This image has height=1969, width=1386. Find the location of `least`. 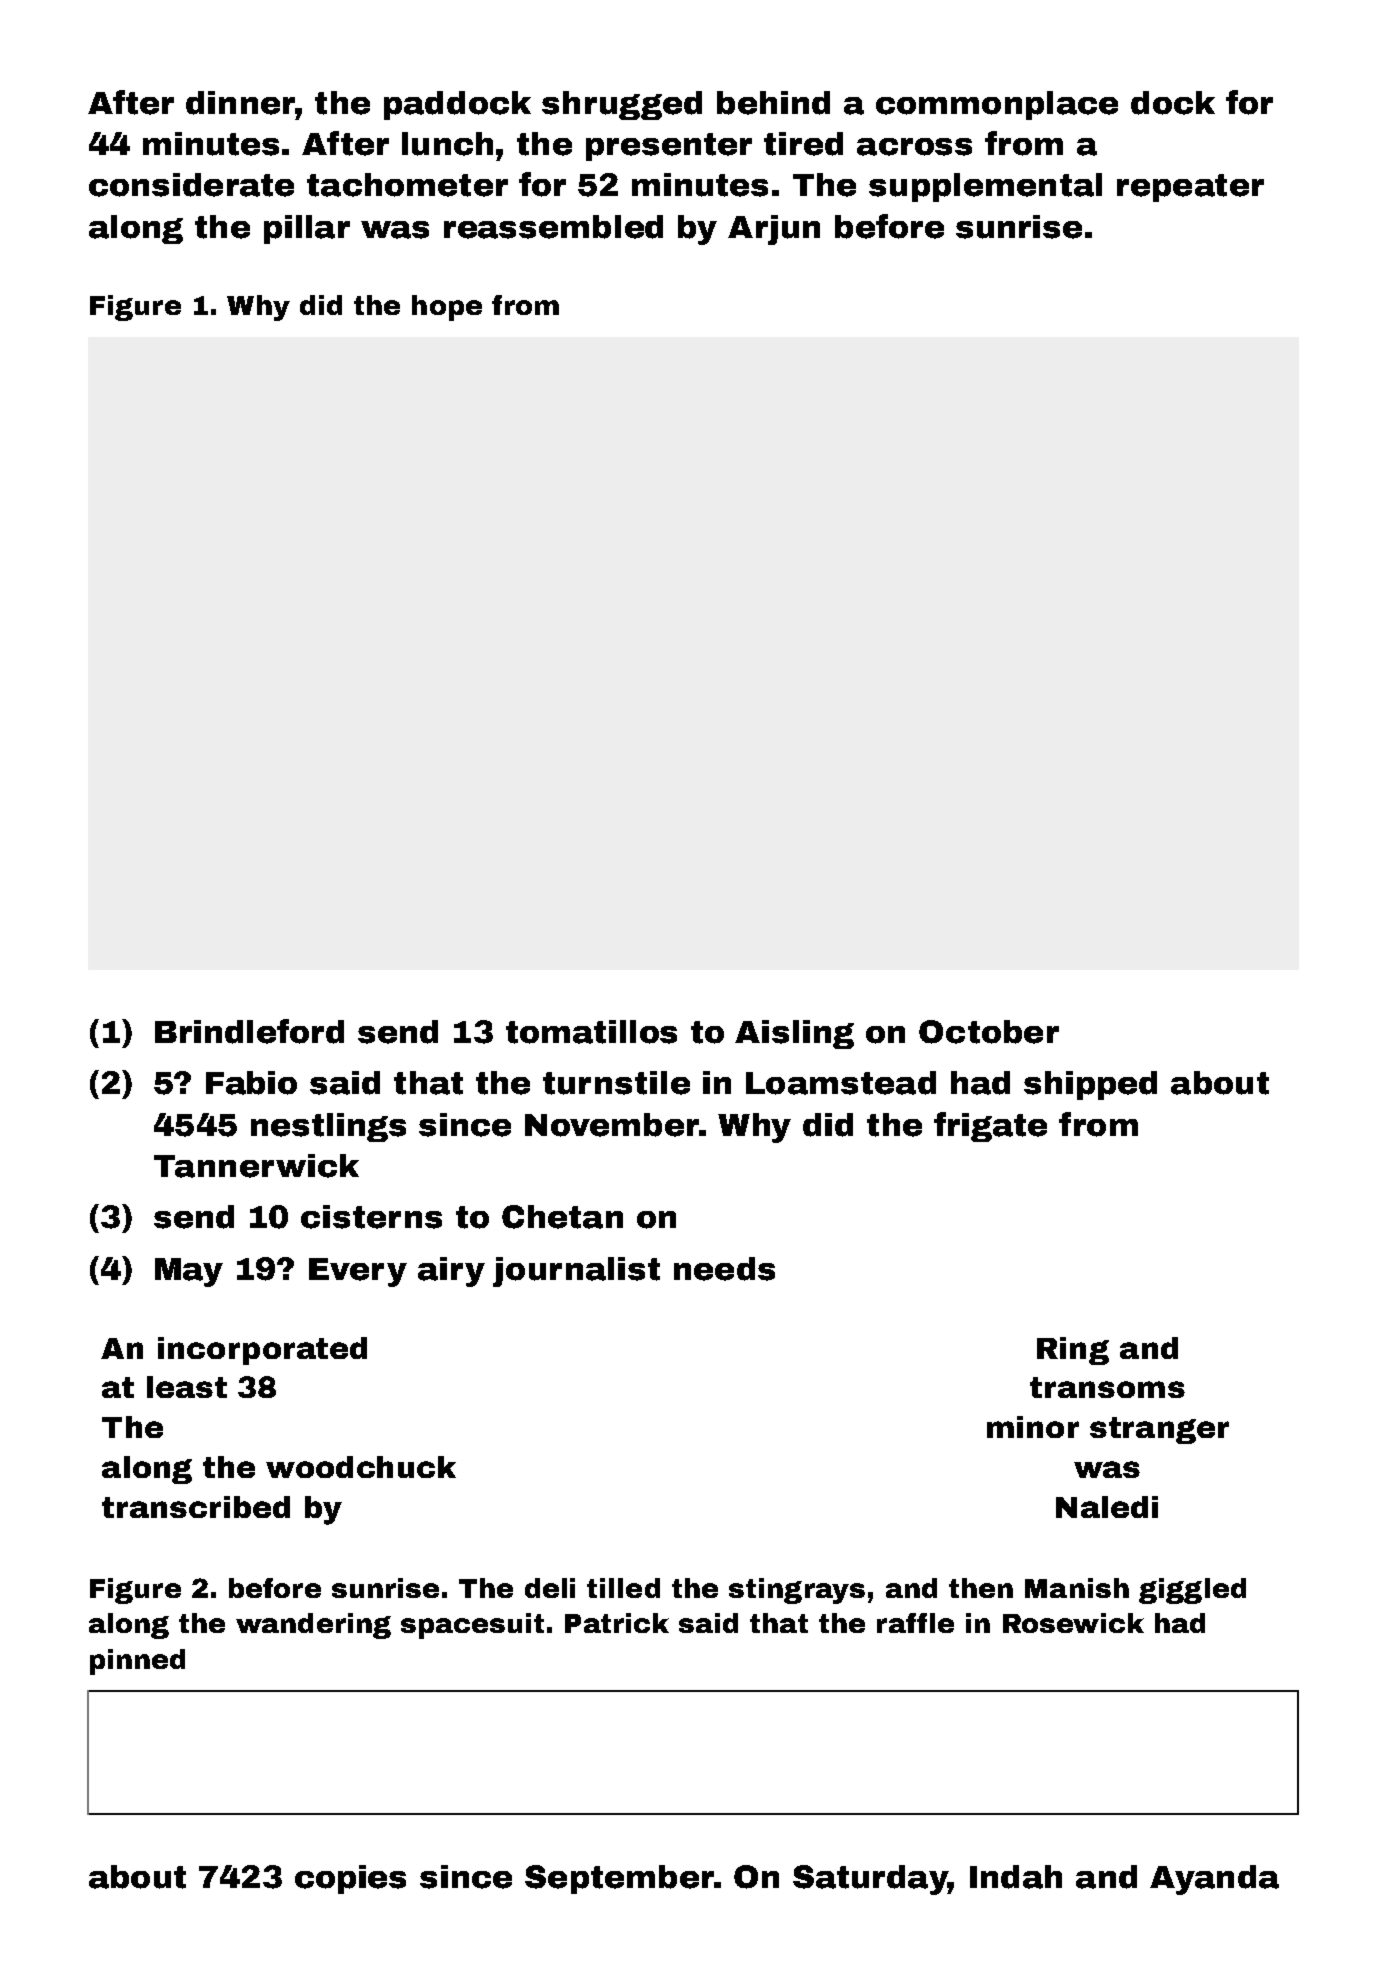

least is located at coordinates (187, 1387).
